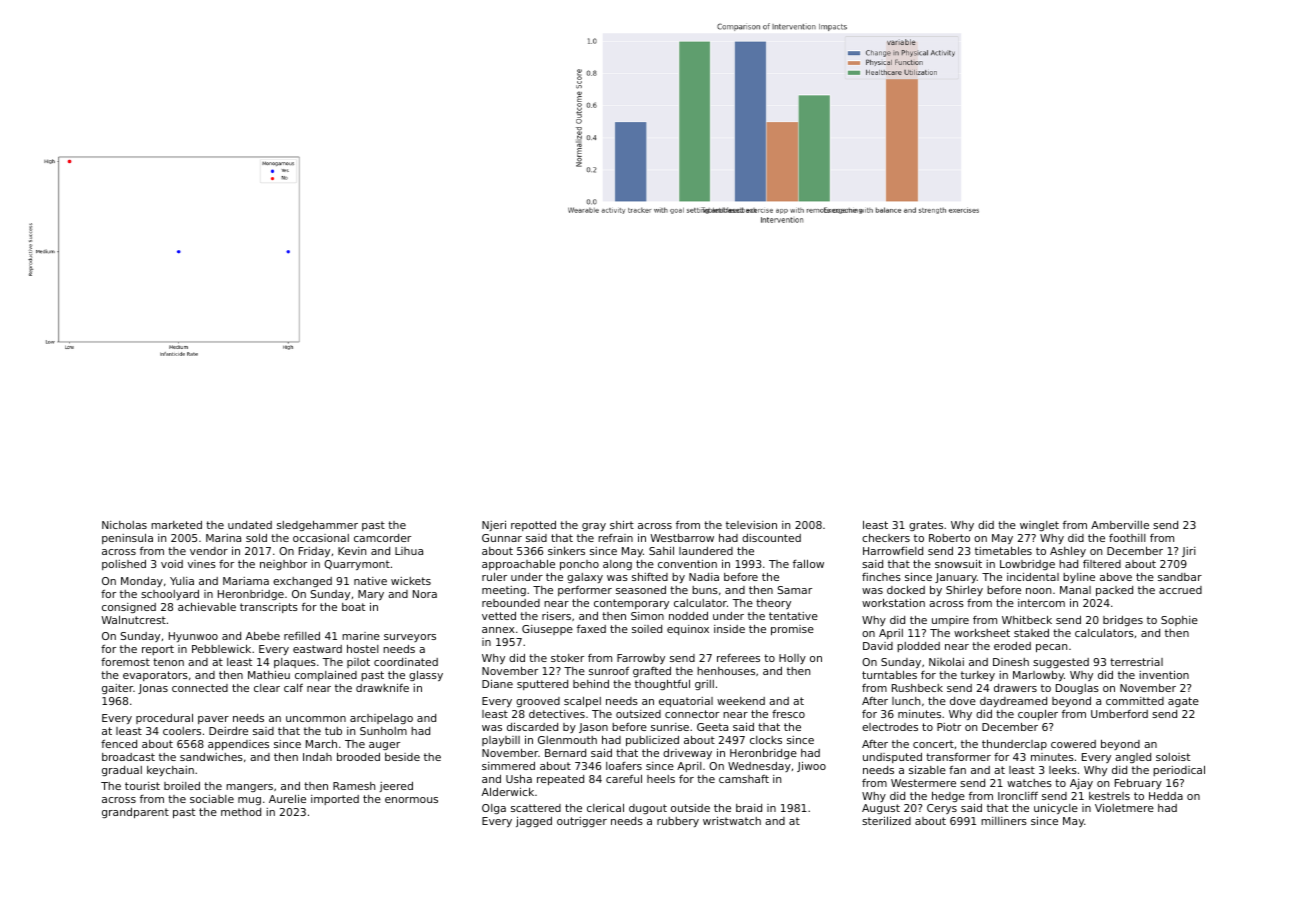 Image resolution: width=1308 pixels, height=924 pixels. What do you see at coordinates (1039, 526) in the screenshot?
I see `winglet` at bounding box center [1039, 526].
